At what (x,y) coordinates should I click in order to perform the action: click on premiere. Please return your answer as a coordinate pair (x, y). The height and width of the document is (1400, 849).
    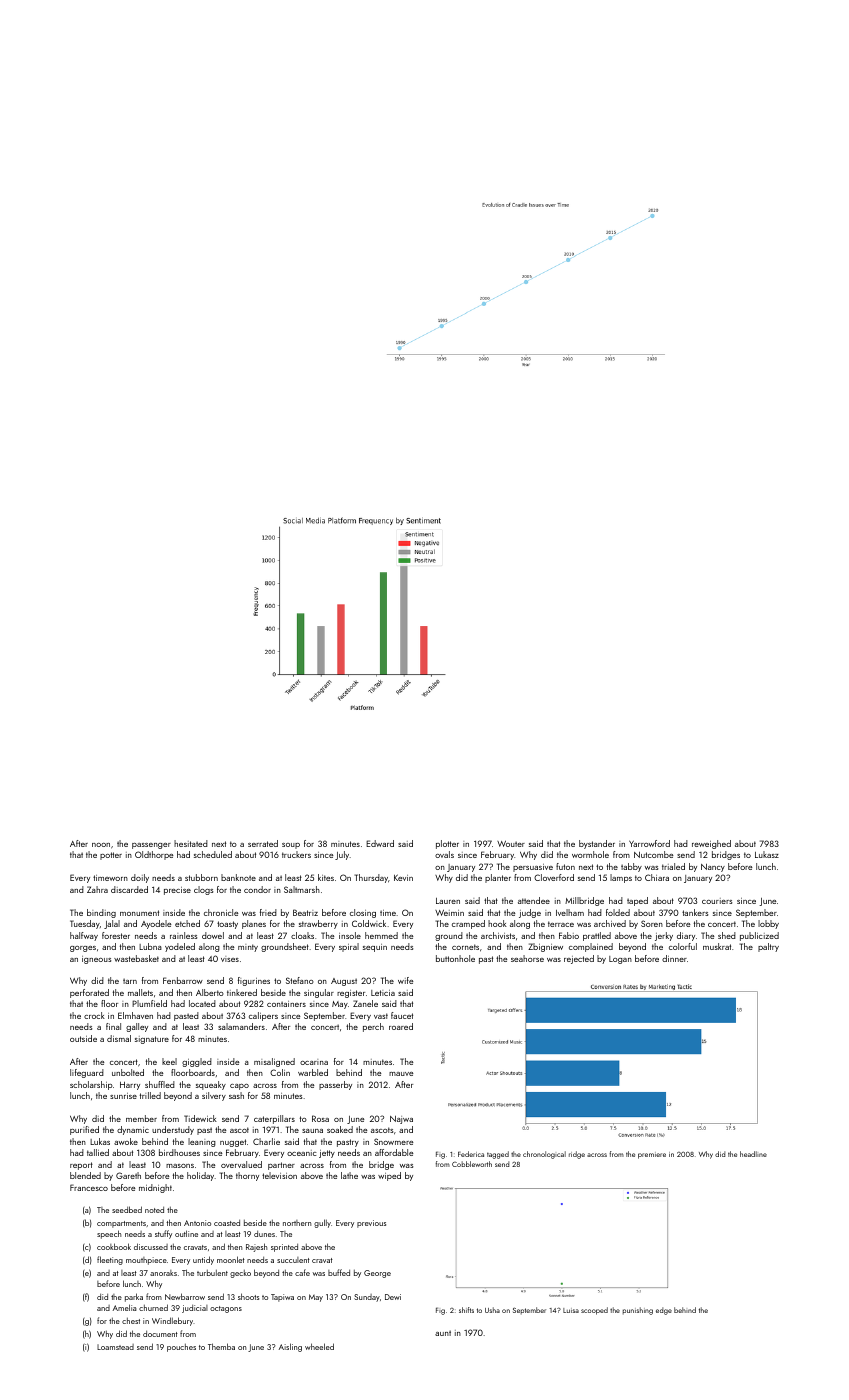
    Looking at the image, I should click on (652, 1155).
